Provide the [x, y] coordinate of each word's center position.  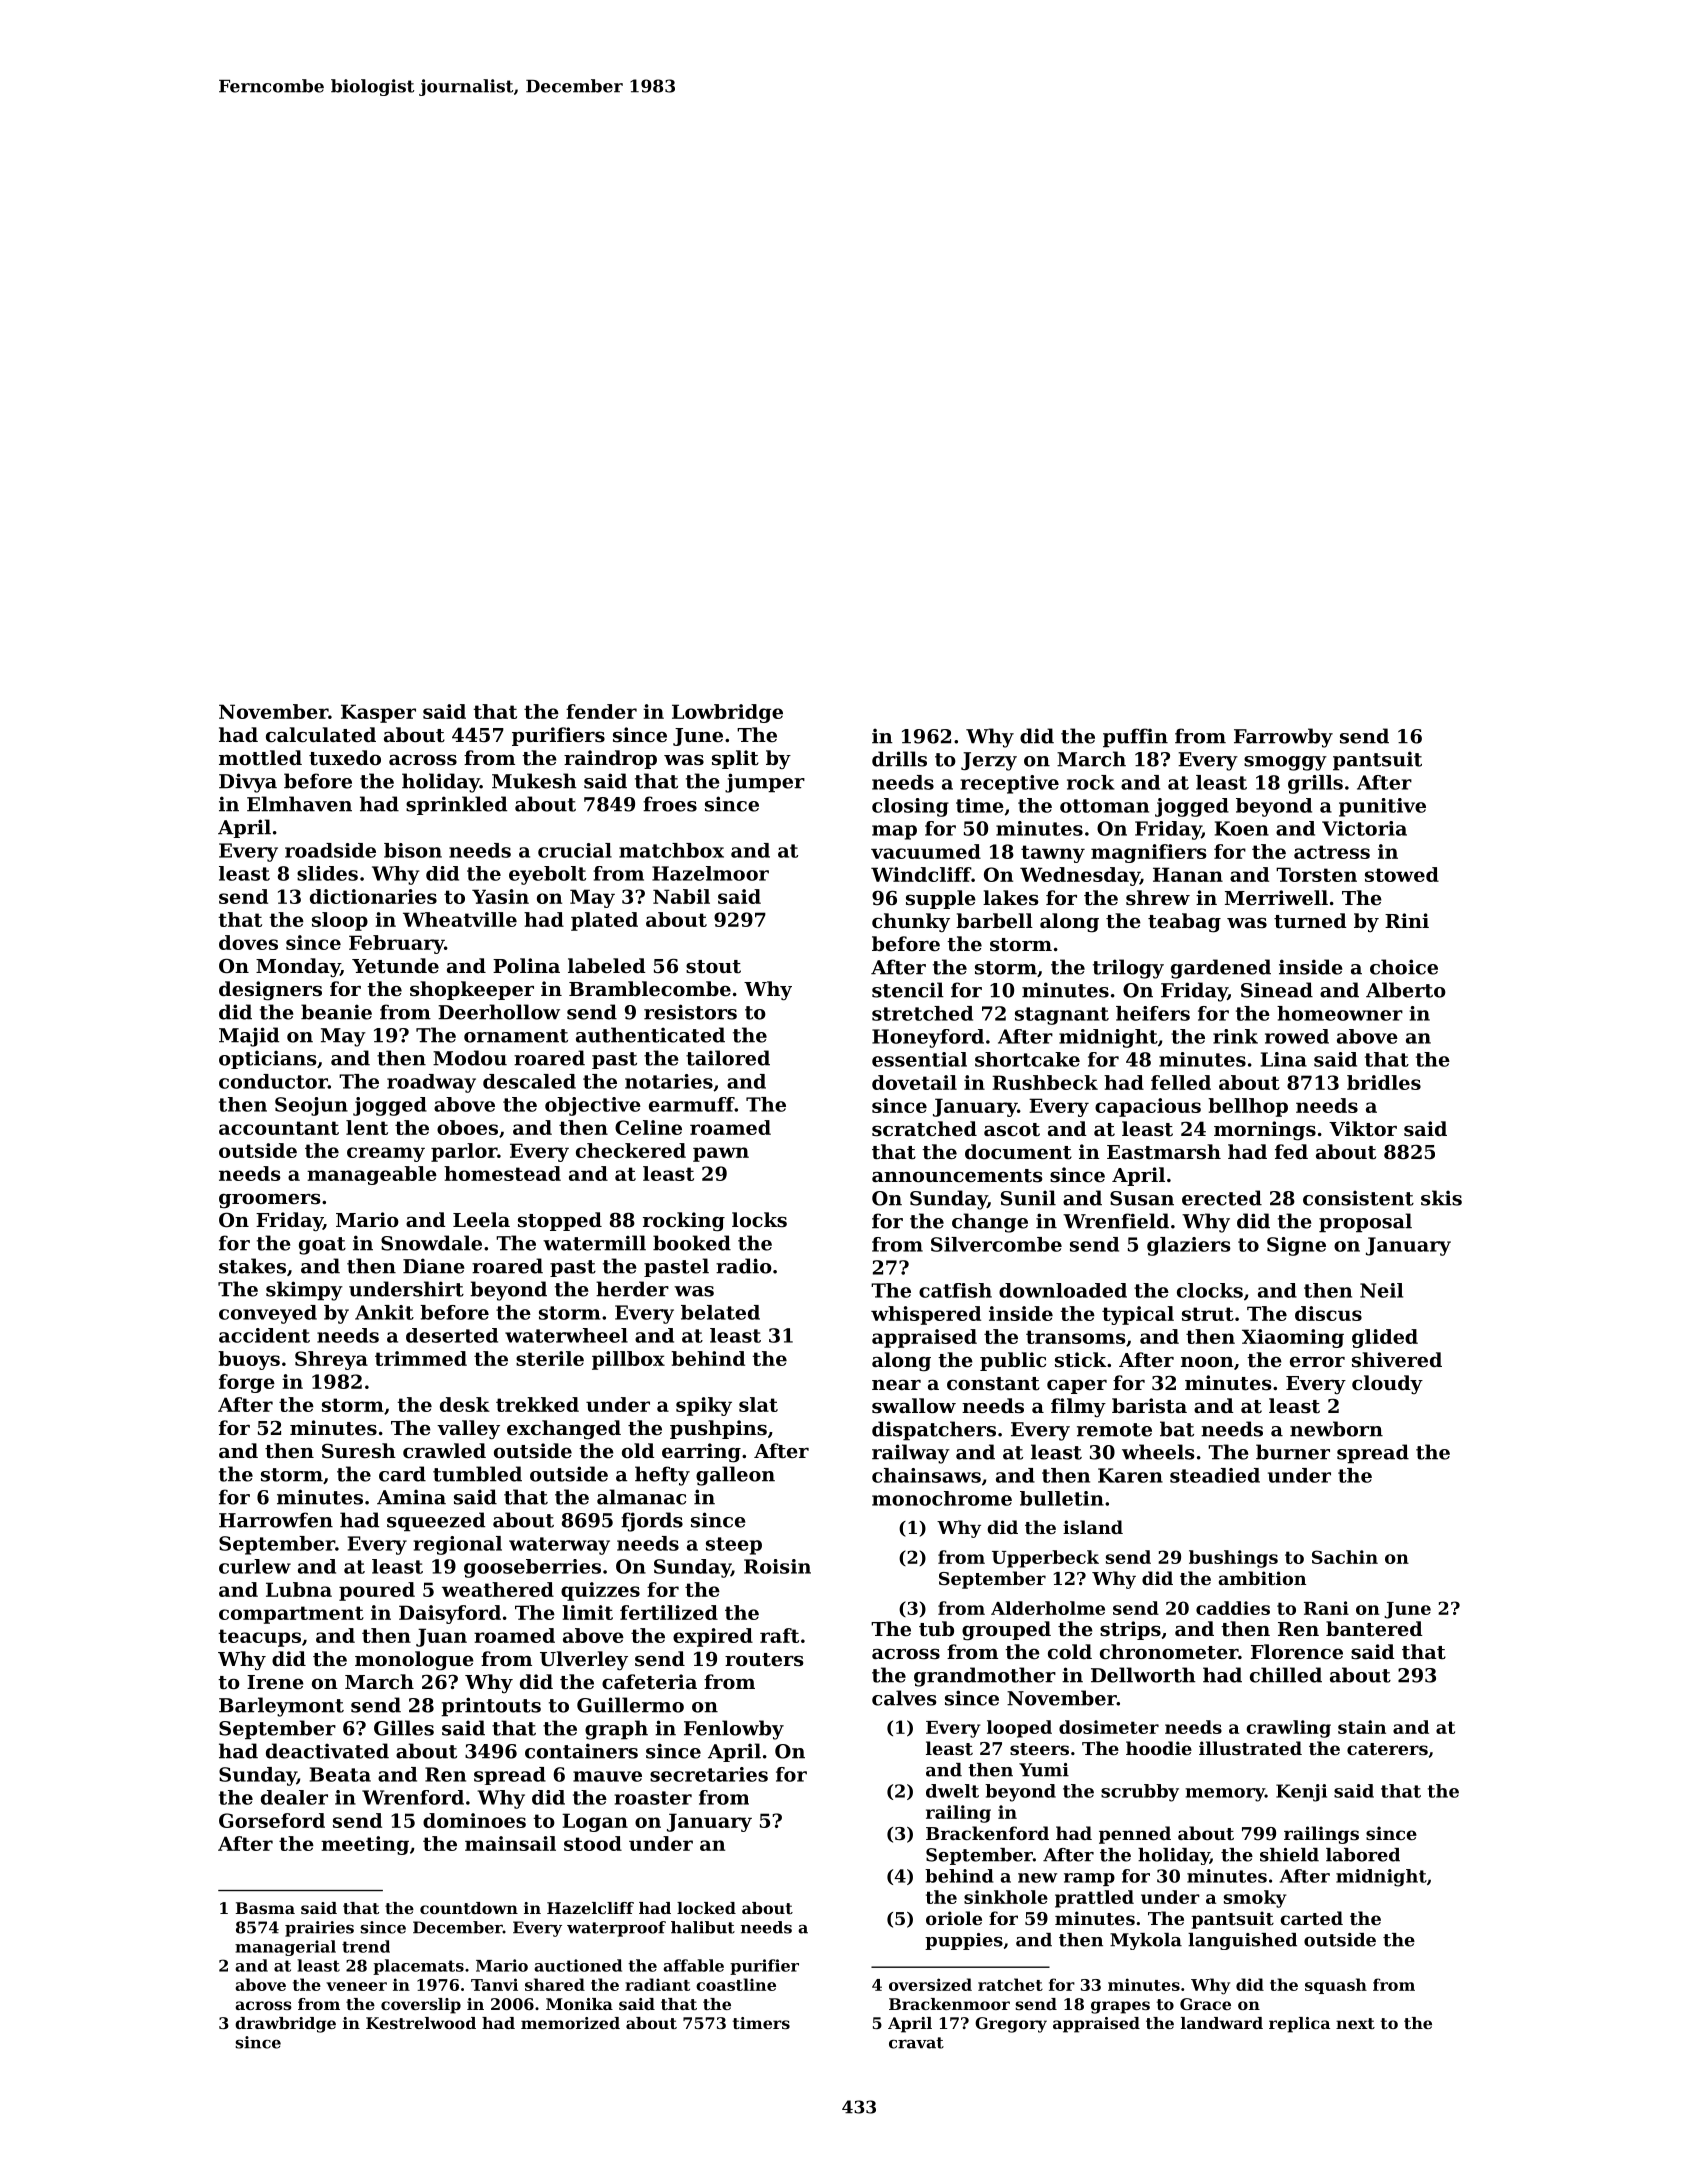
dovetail [914, 1082]
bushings [1233, 1559]
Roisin [777, 1566]
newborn [1336, 1429]
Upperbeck [1045, 1559]
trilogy [1128, 969]
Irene [275, 1682]
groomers [269, 1201]
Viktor [1363, 1129]
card [402, 1474]
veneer [356, 1986]
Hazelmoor [710, 873]
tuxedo [345, 758]
